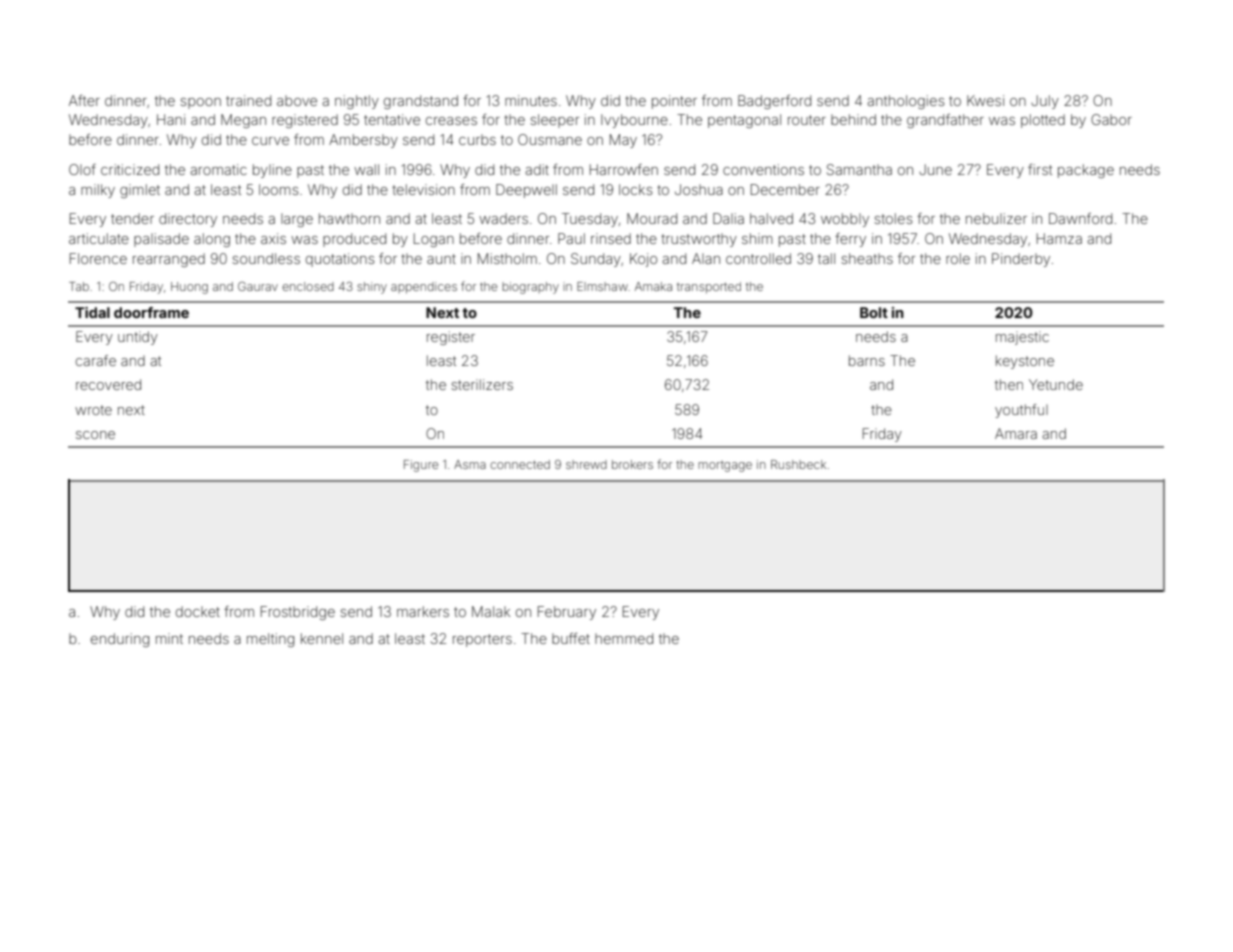 This page has width=1233, height=952. I want to click on majestic, so click(1022, 338).
